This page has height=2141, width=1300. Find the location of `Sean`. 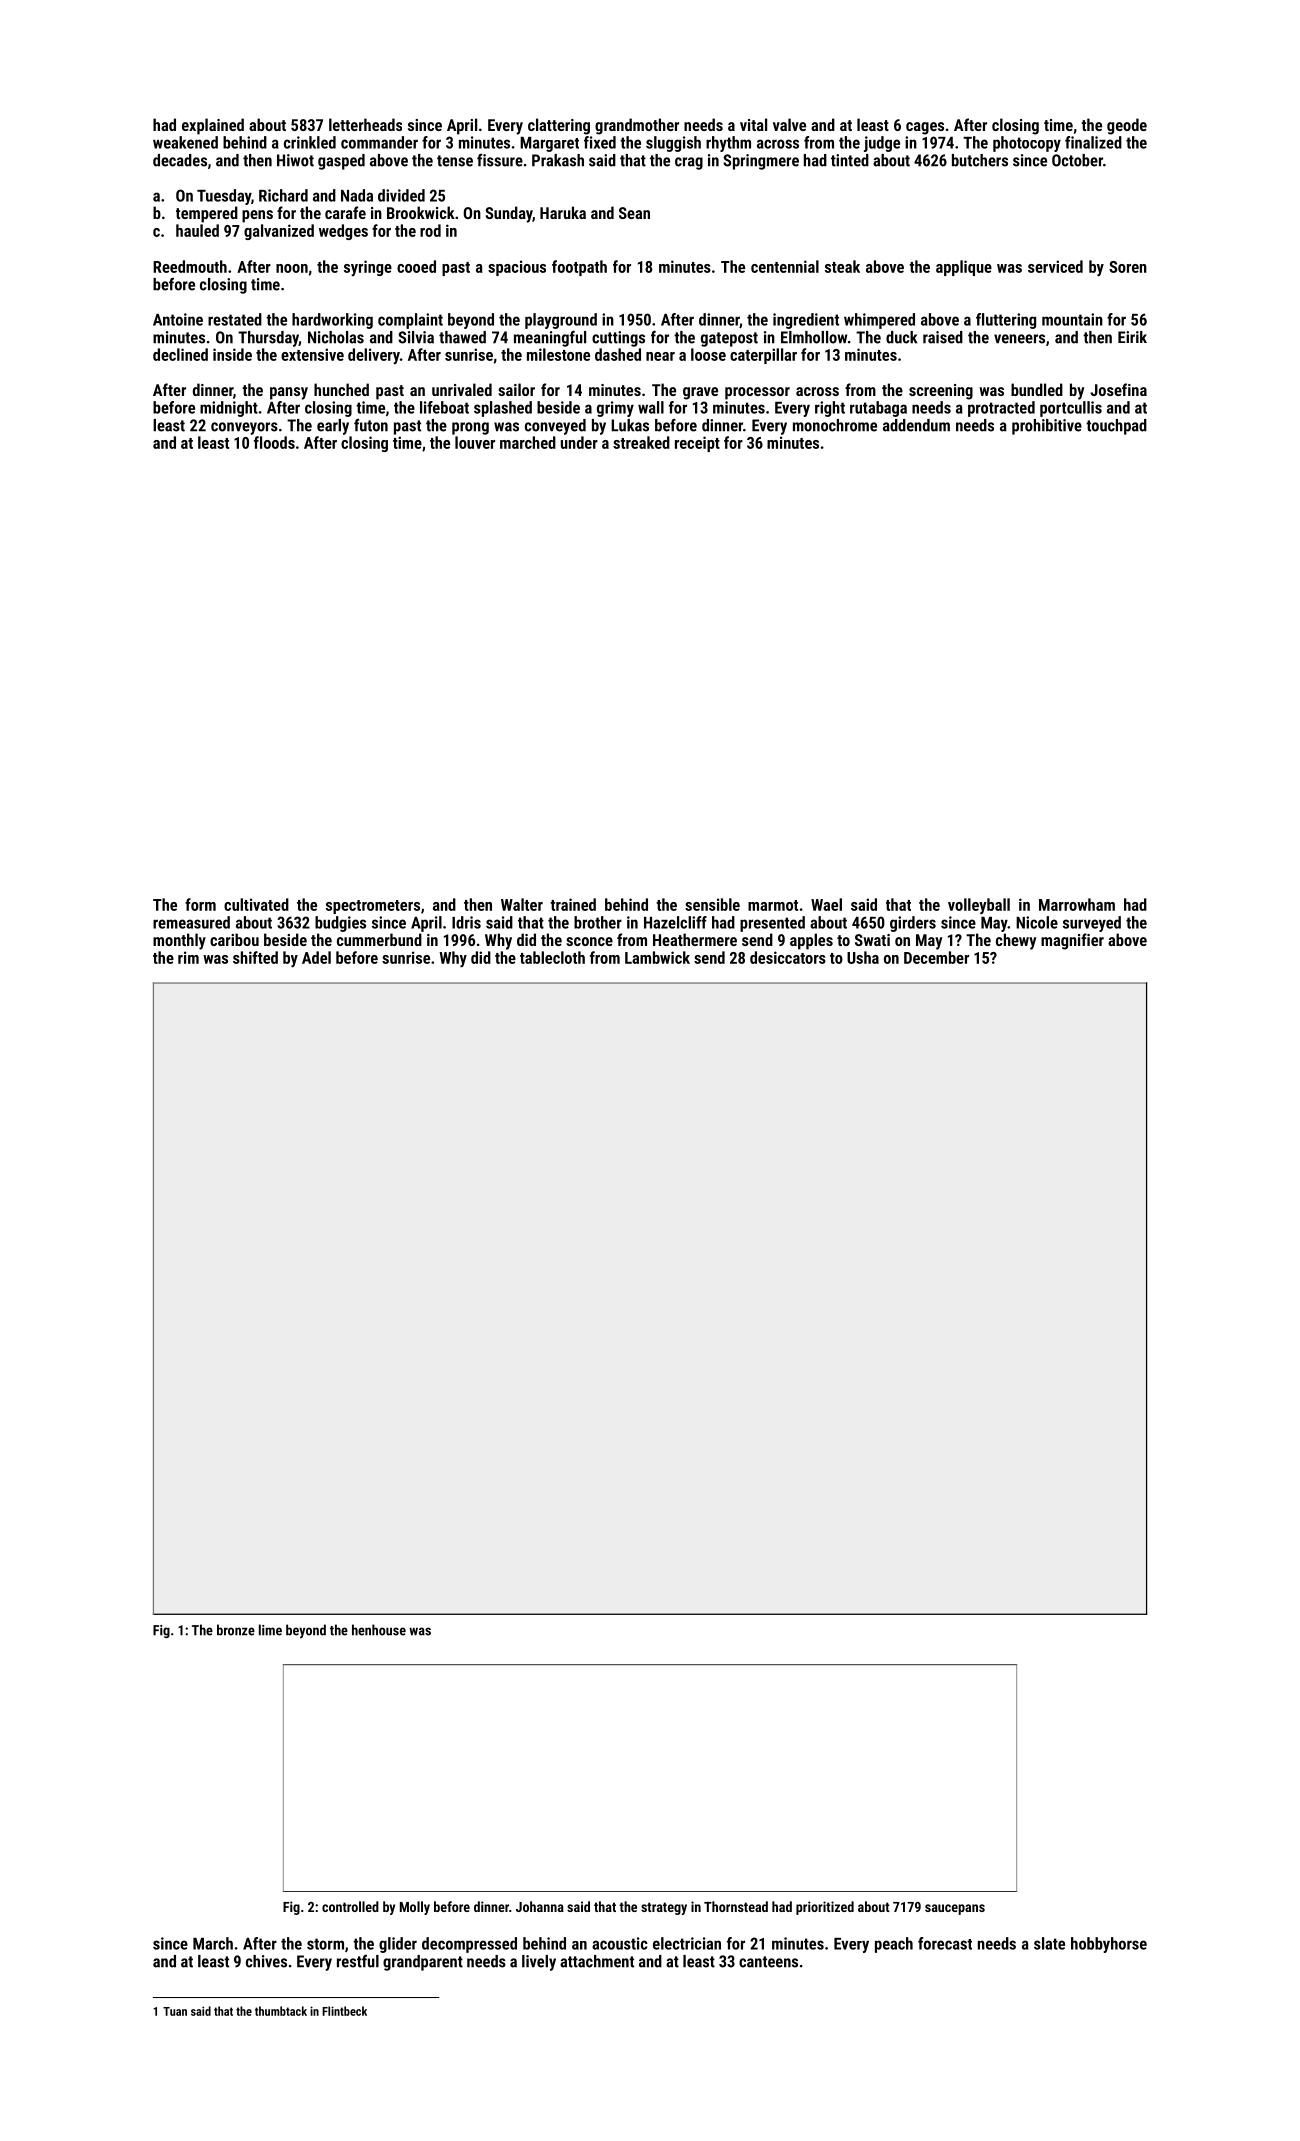

Sean is located at coordinates (634, 213).
